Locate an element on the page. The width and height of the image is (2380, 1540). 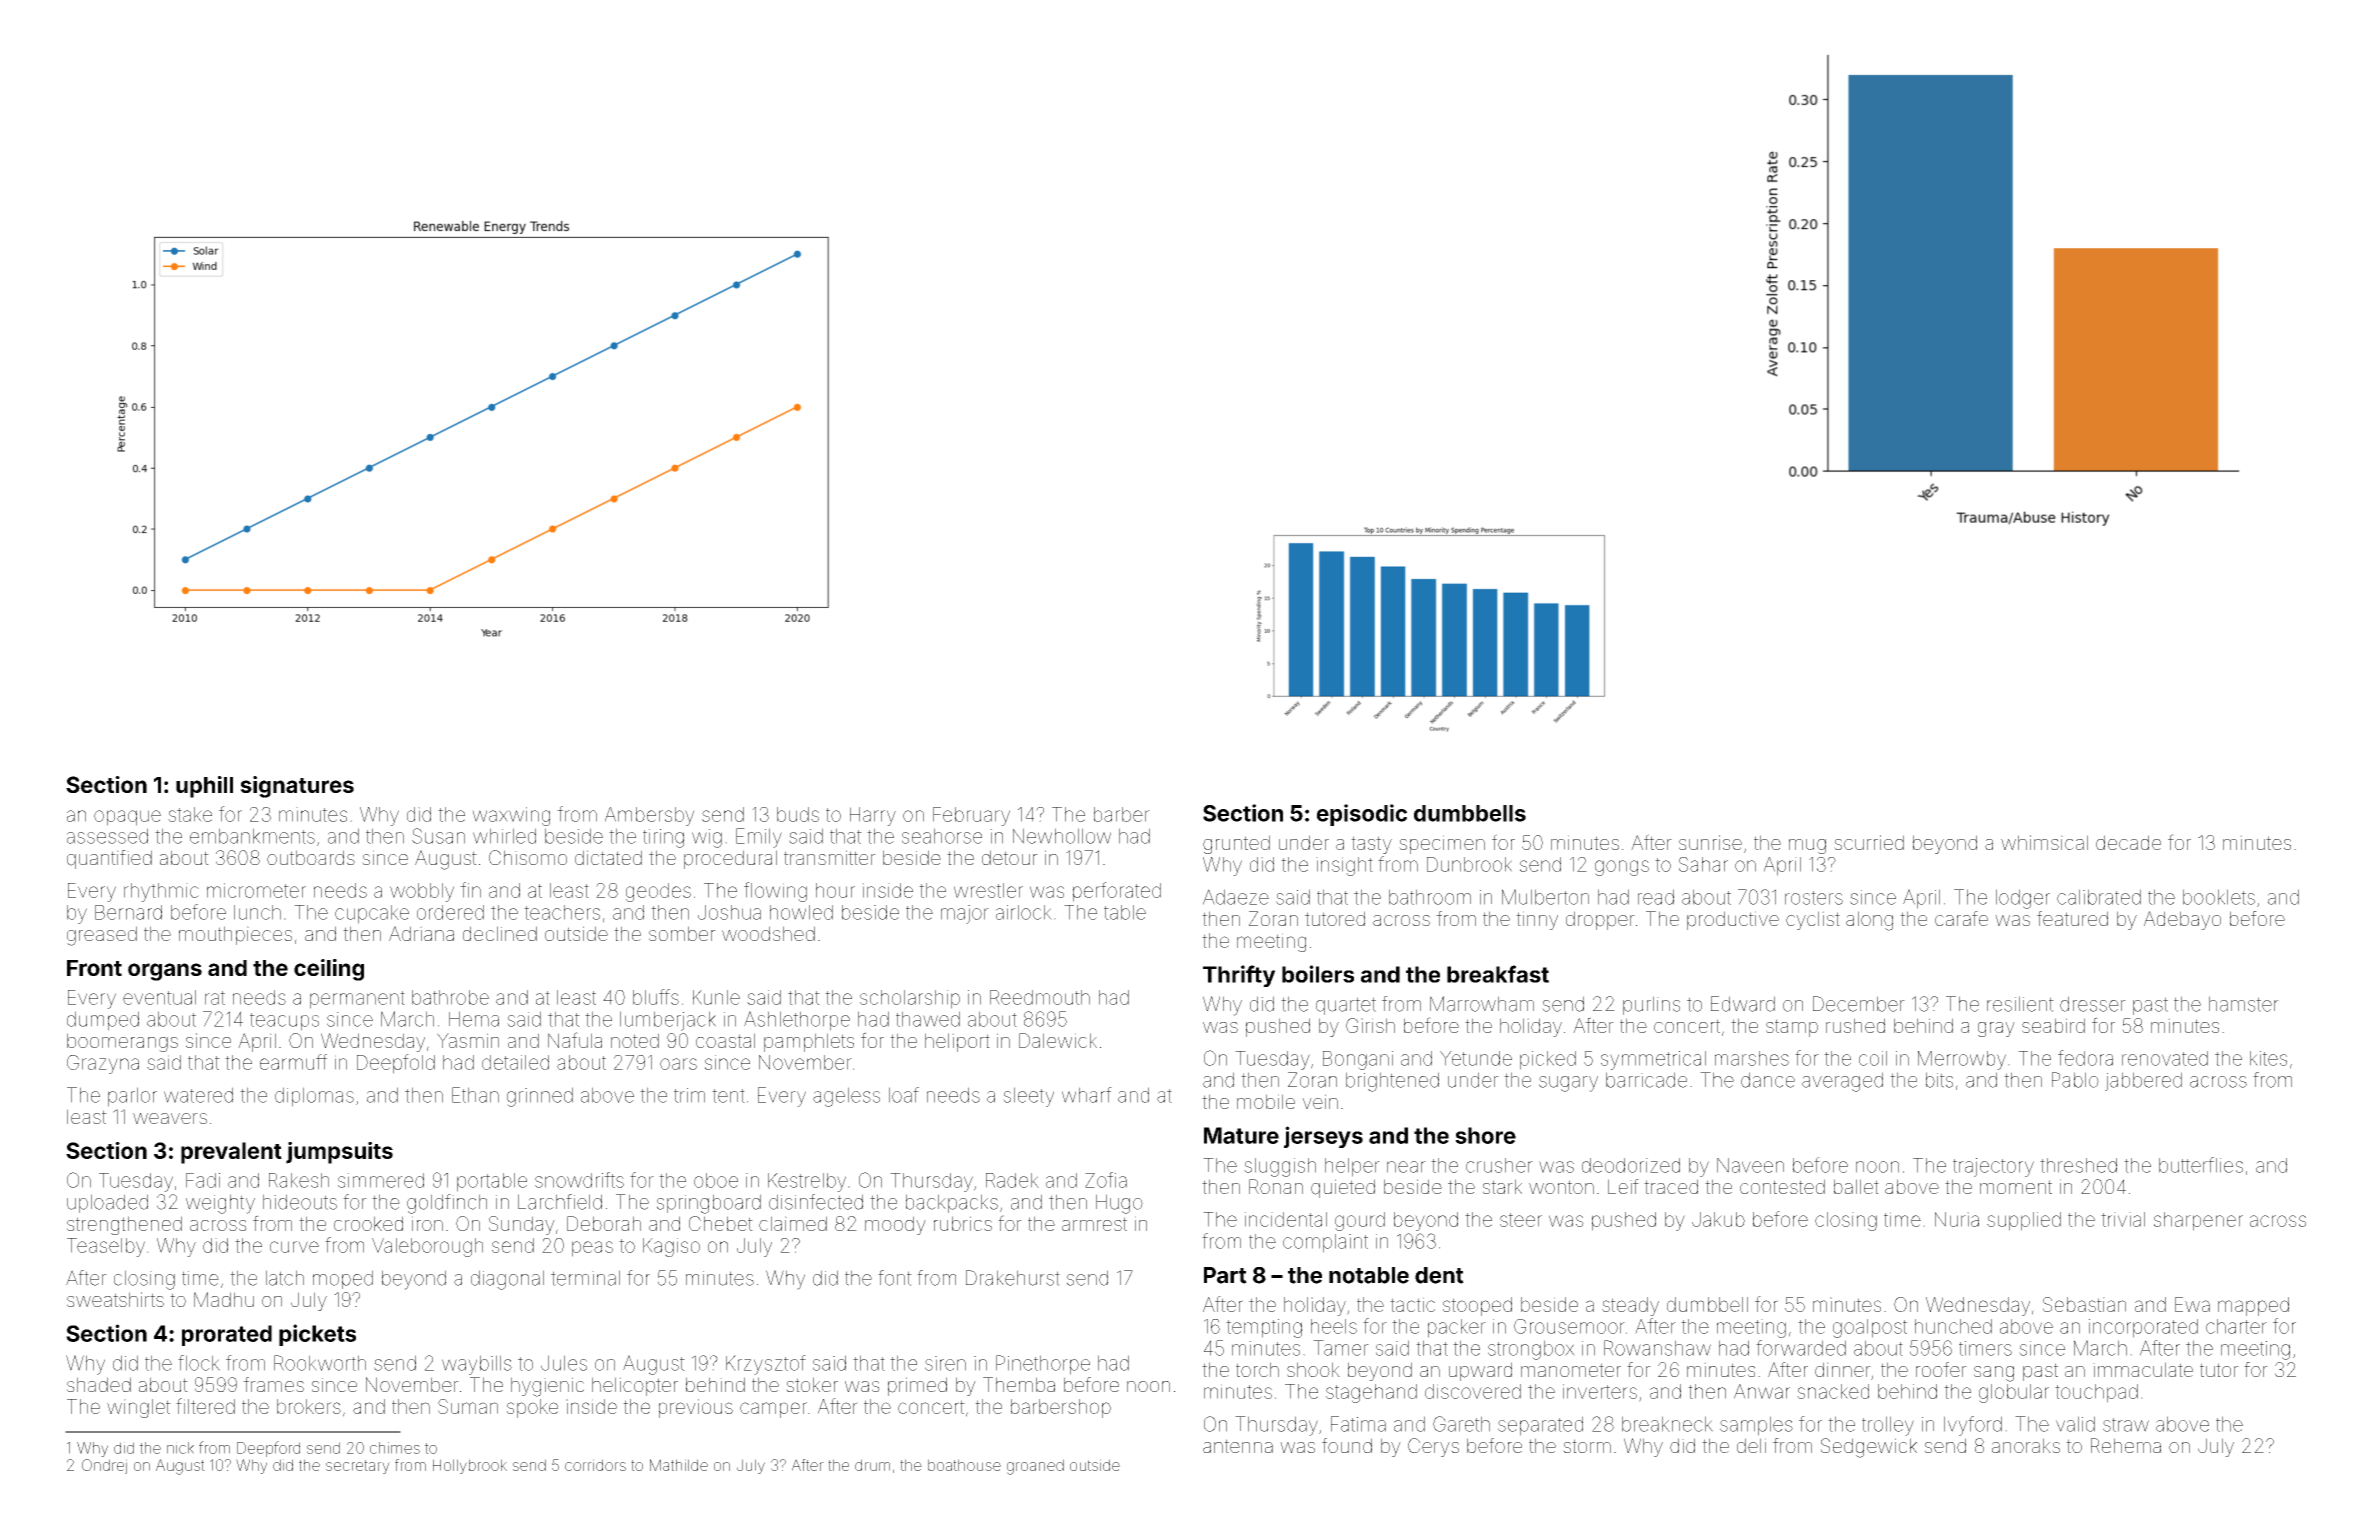
embankments is located at coordinates (252, 836).
